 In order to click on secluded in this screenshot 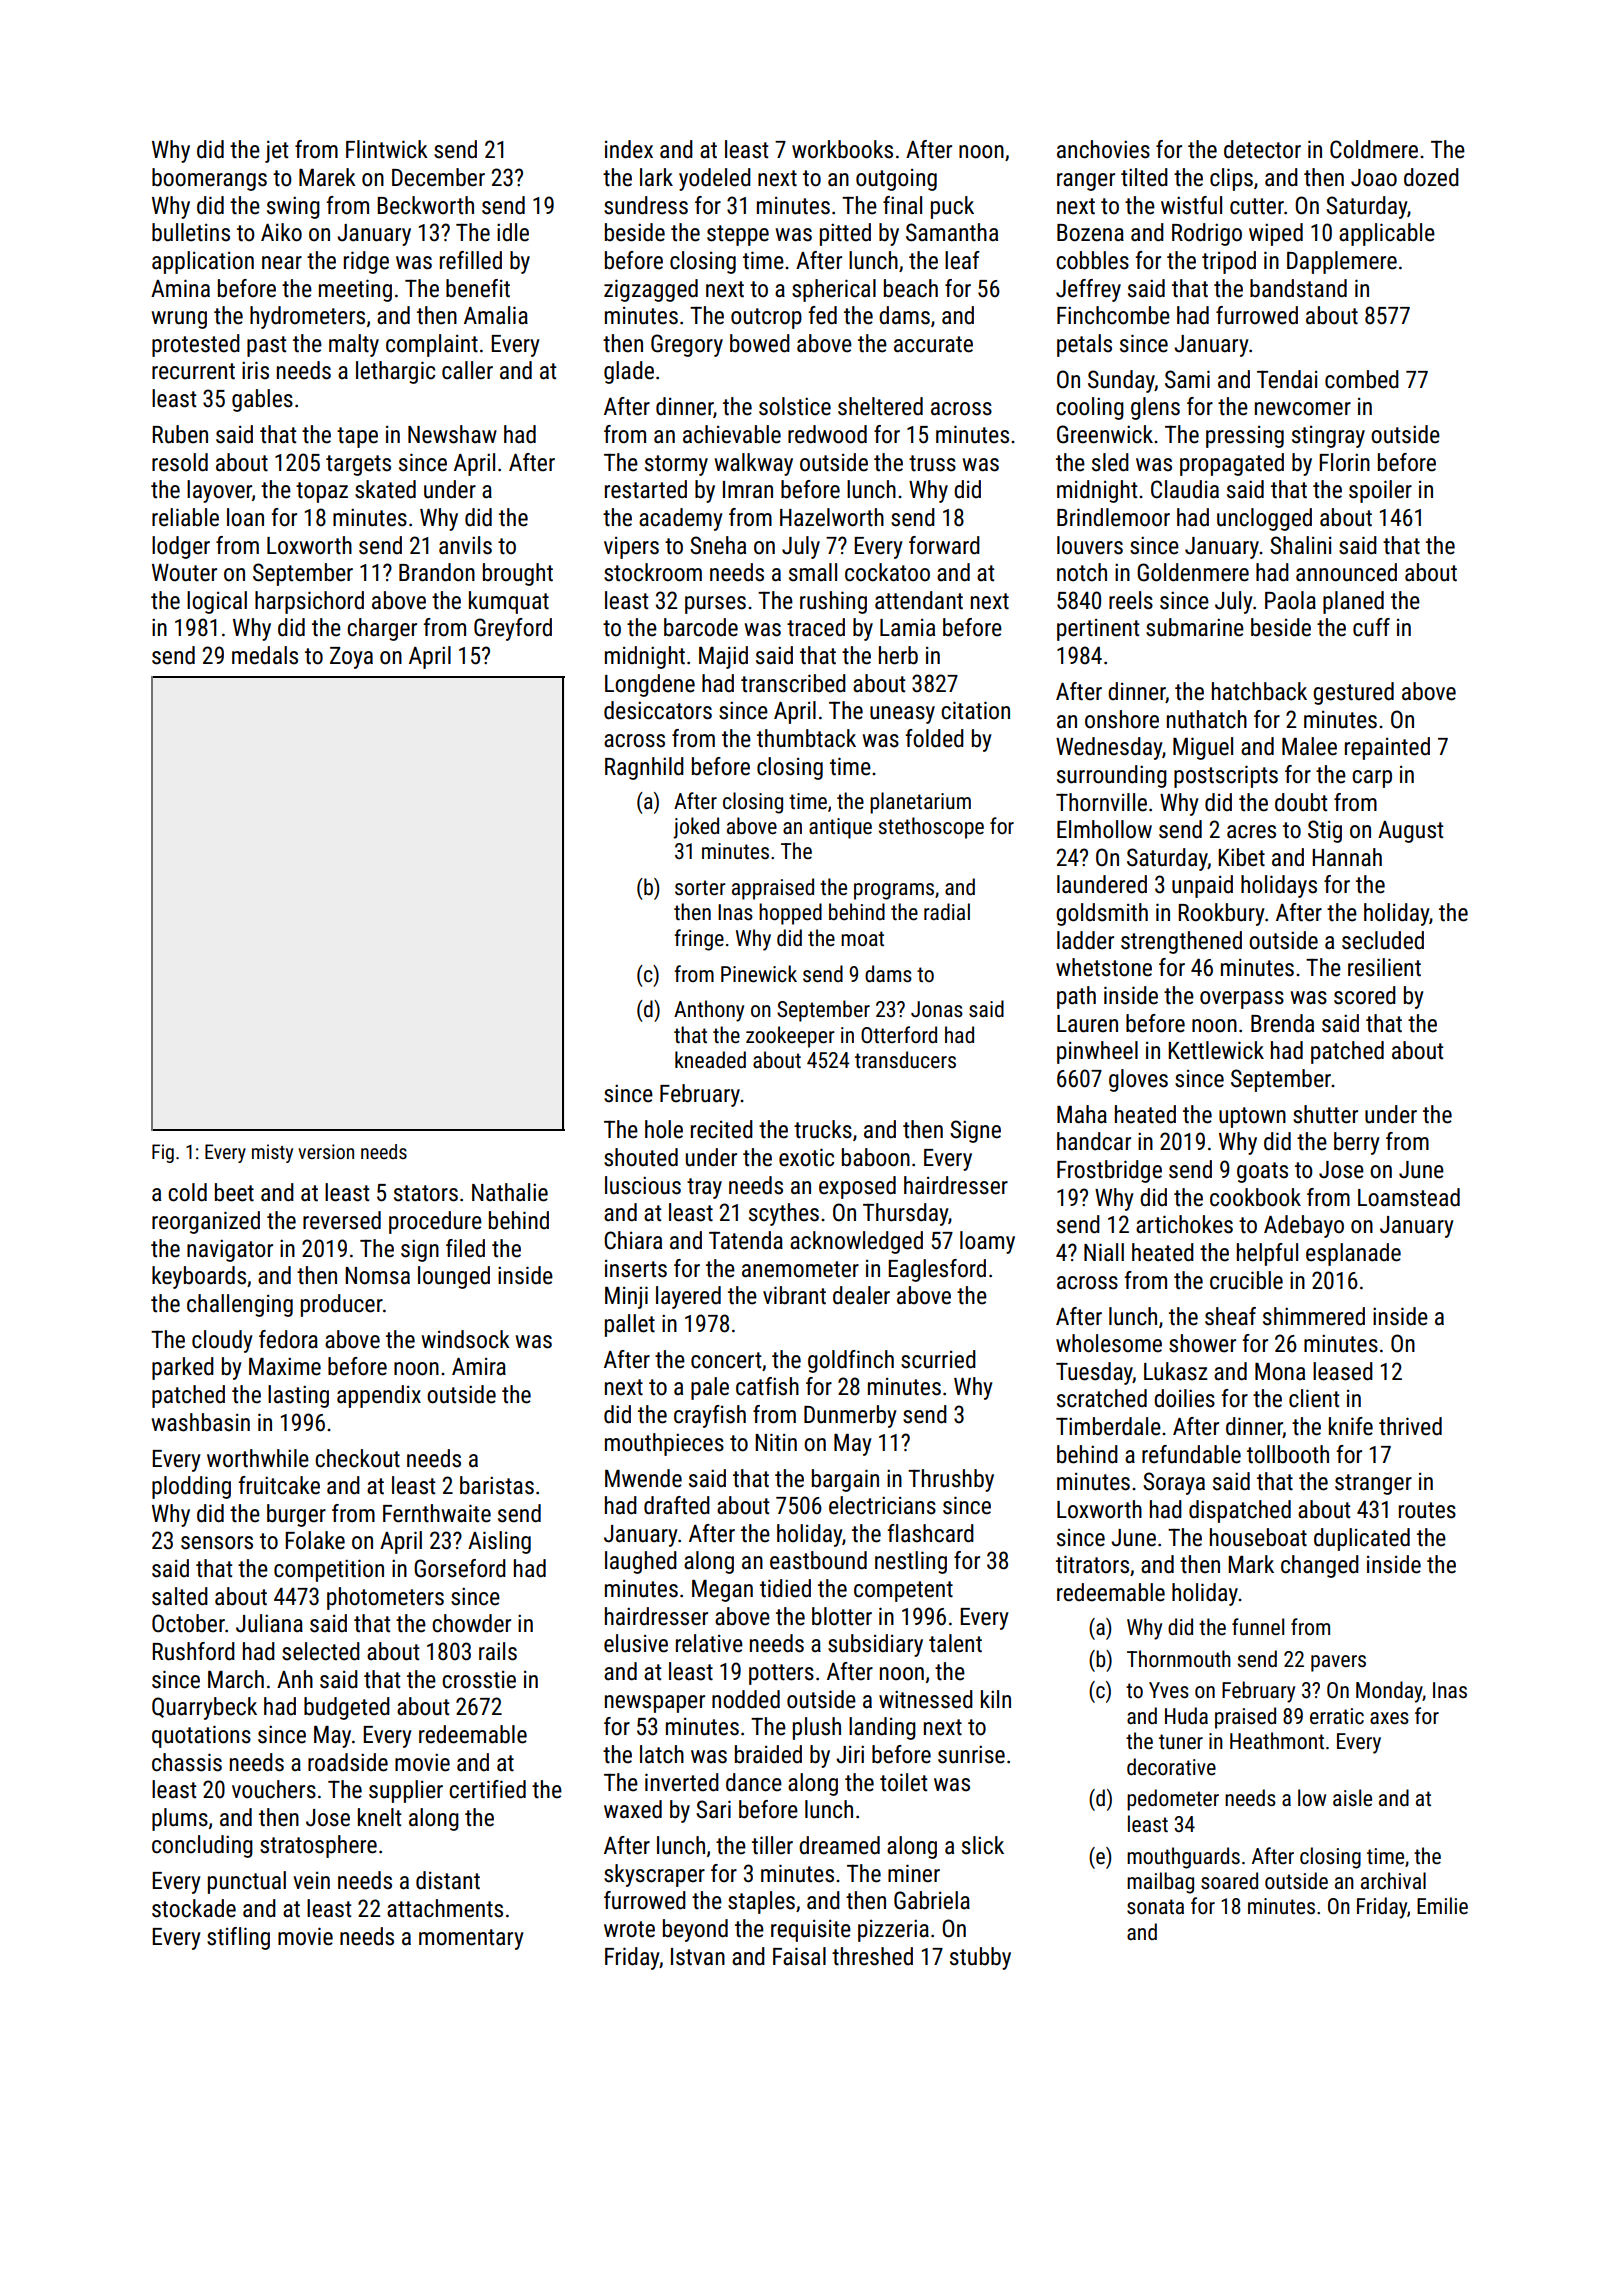, I will do `click(1383, 940)`.
